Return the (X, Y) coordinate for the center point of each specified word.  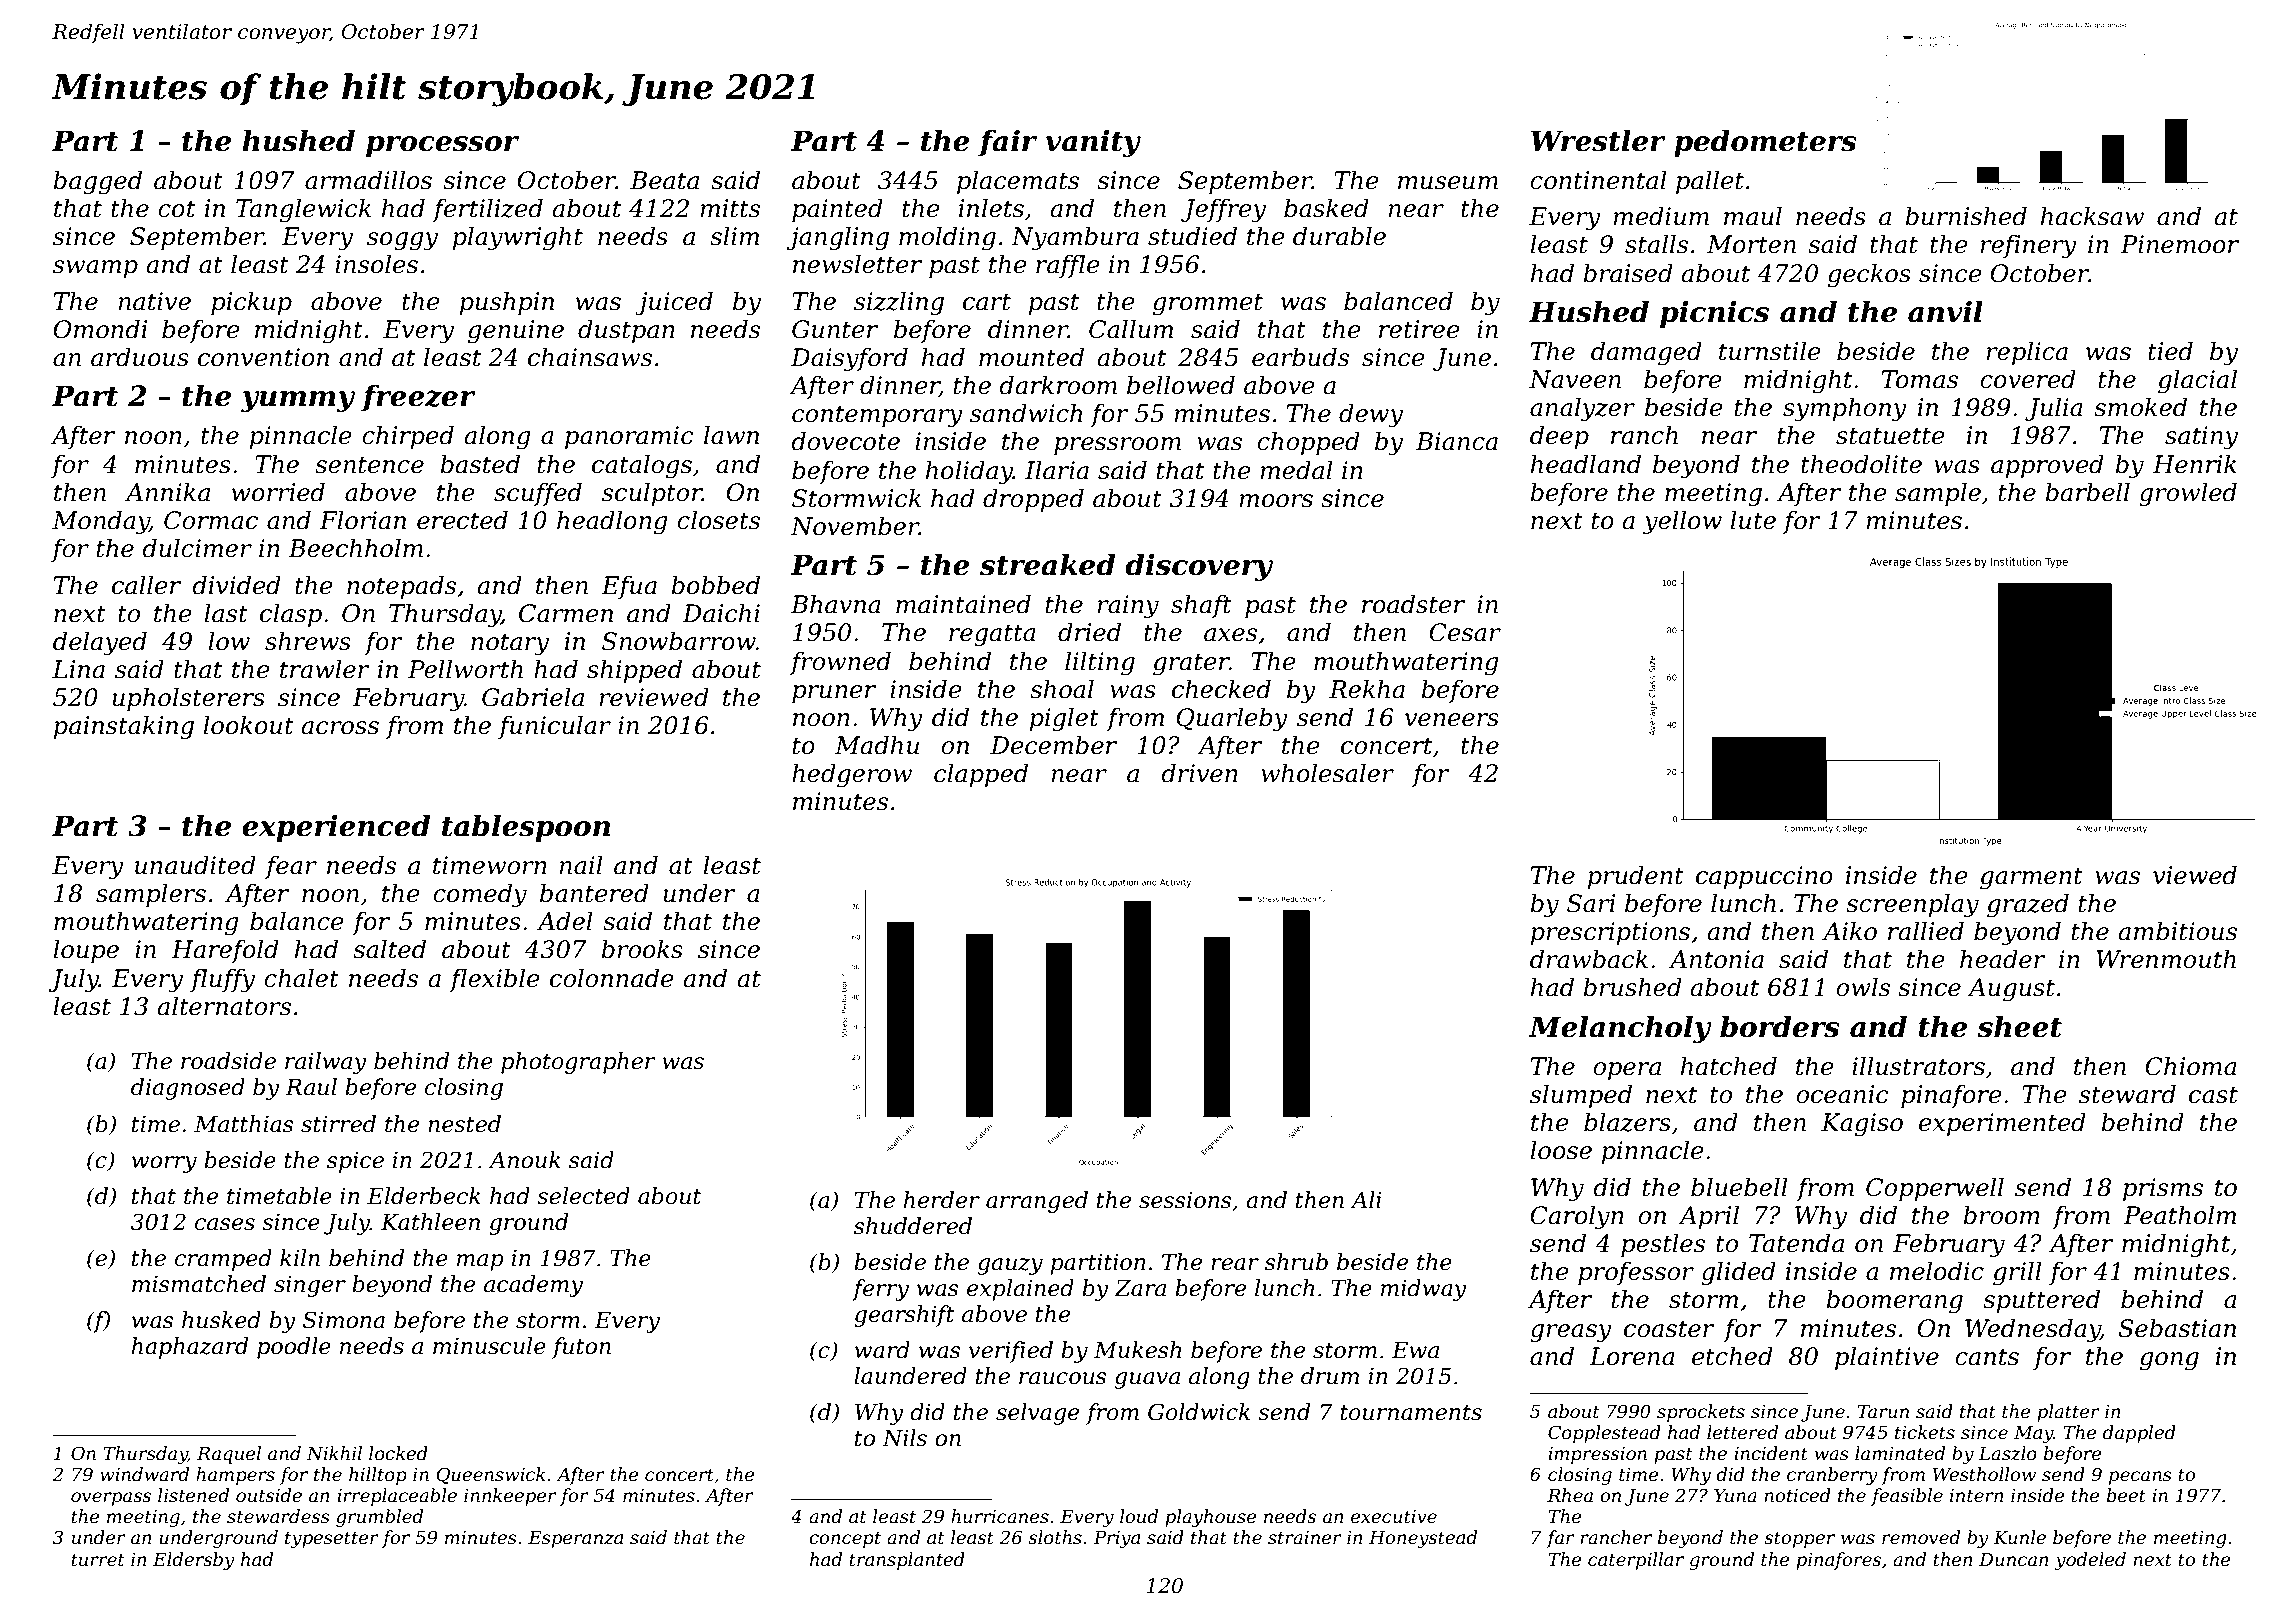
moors (1276, 501)
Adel (565, 921)
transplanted (907, 1561)
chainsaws (590, 357)
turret (98, 1560)
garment (2031, 878)
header (2003, 959)
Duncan (2014, 1559)
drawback (1589, 959)
